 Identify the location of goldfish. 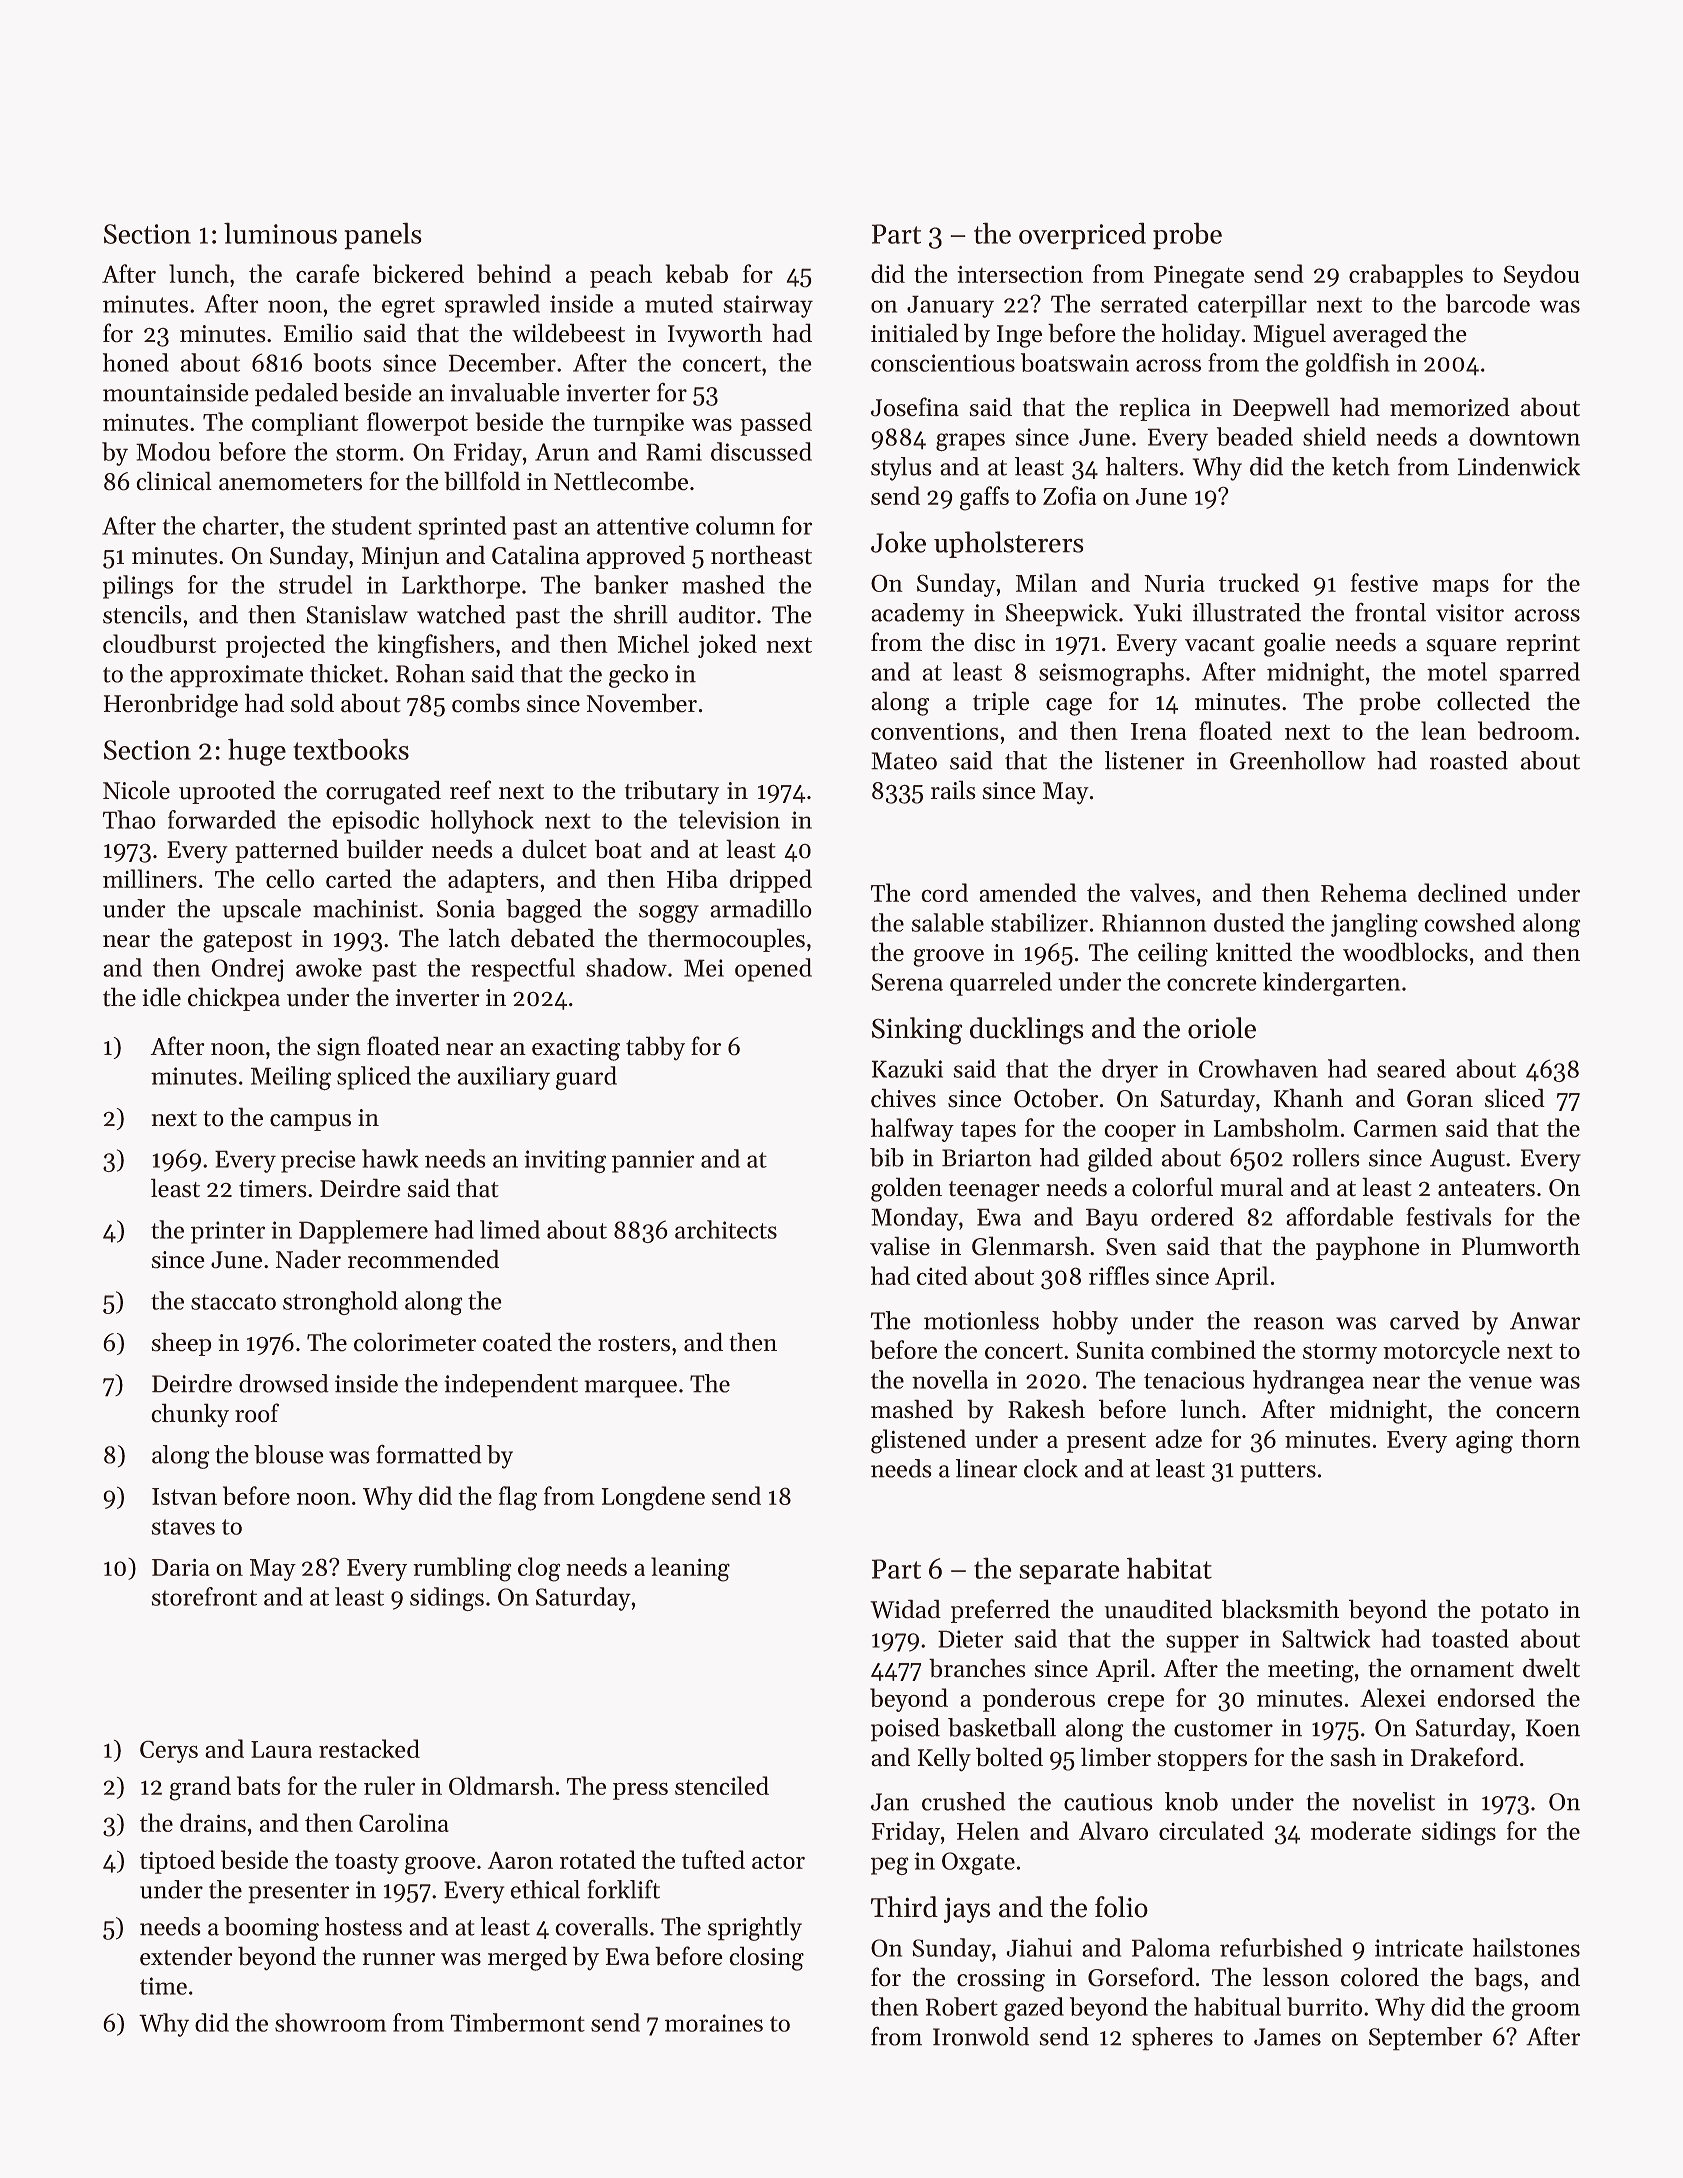
(1347, 365).
